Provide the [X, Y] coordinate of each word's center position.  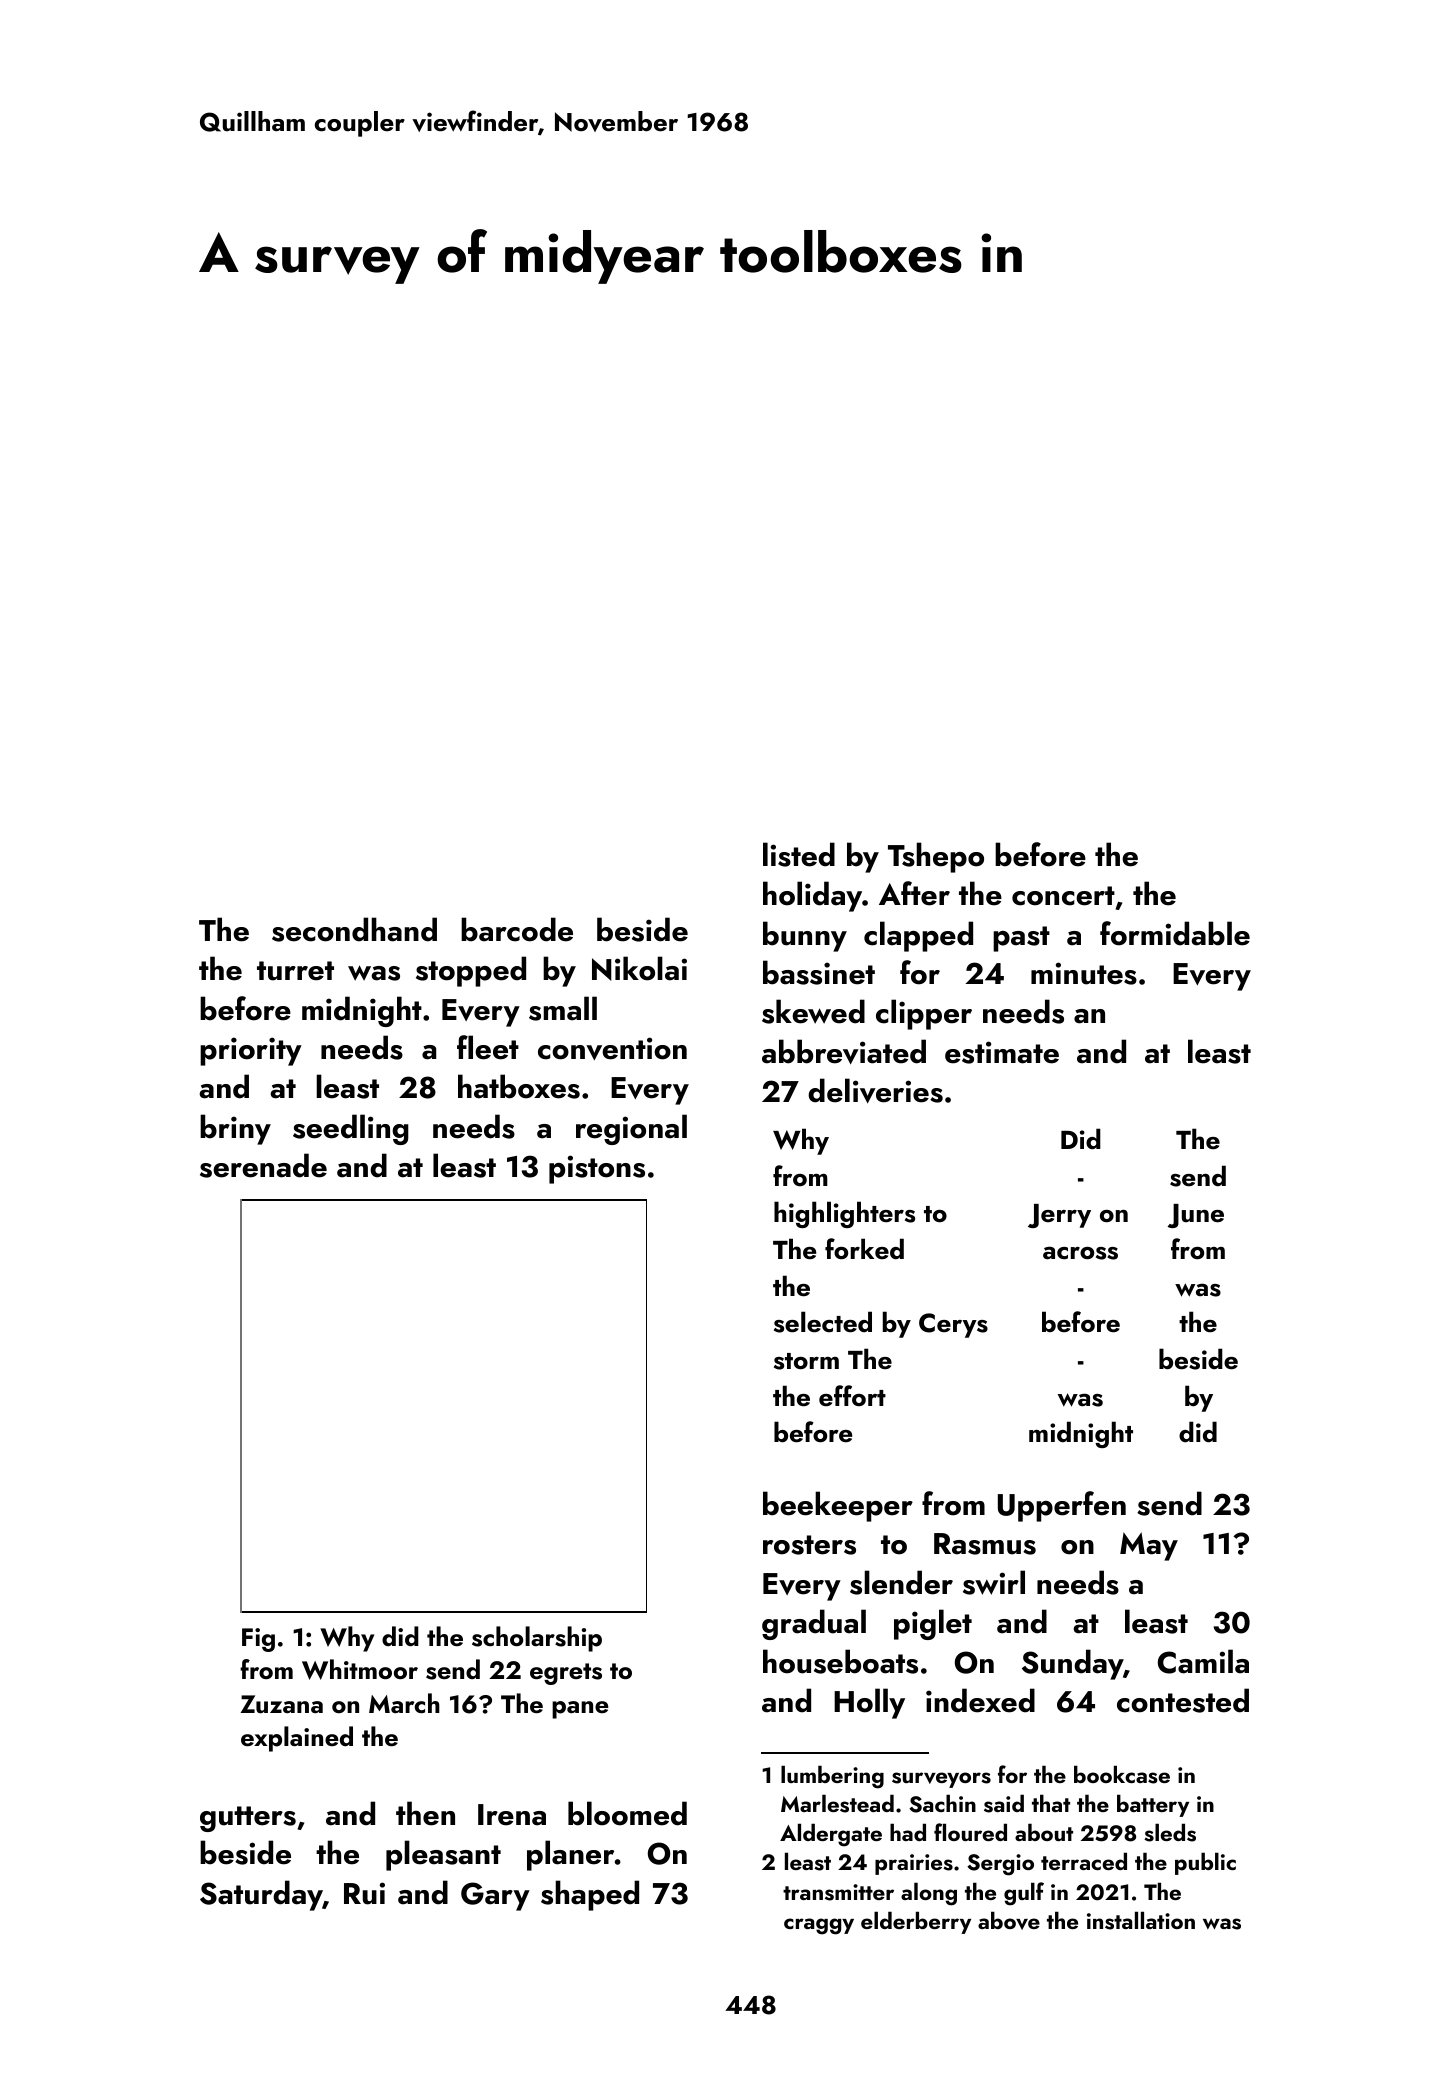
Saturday [261, 1895]
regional [631, 1129]
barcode [517, 929]
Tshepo [936, 857]
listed [799, 854]
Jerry [1059, 1216]
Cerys [953, 1325]
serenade [263, 1165]
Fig [258, 1640]
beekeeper [838, 1506]
